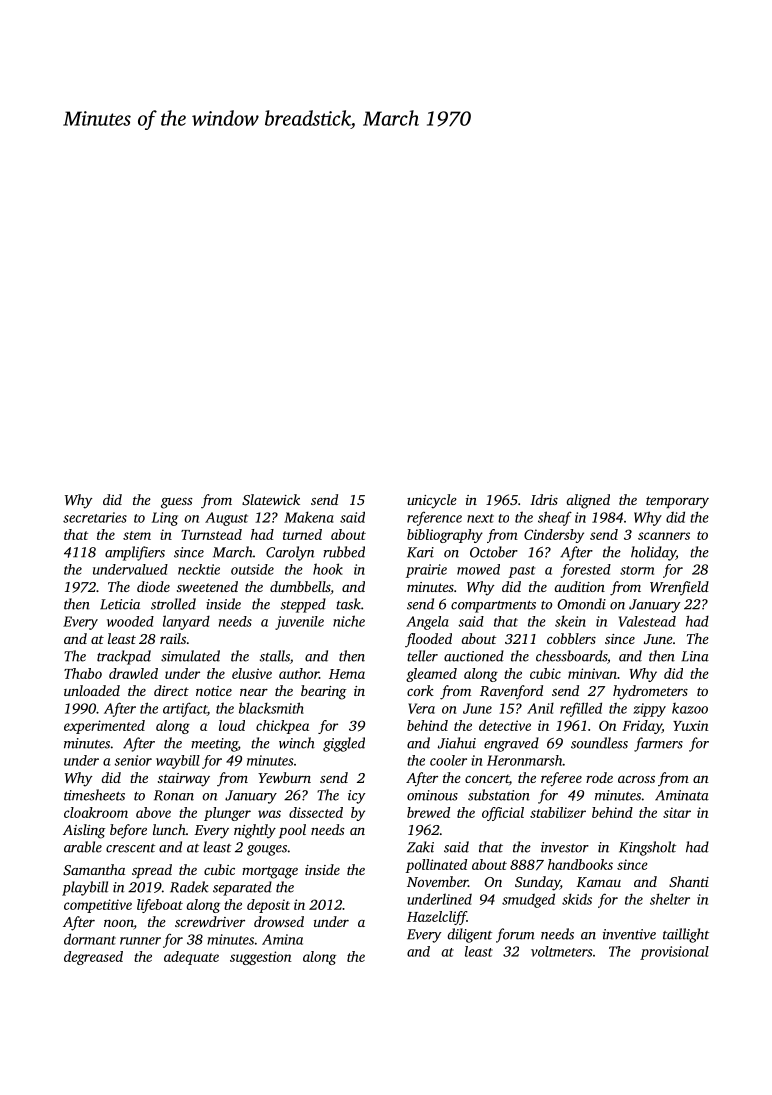  I want to click on Idris, so click(544, 499).
